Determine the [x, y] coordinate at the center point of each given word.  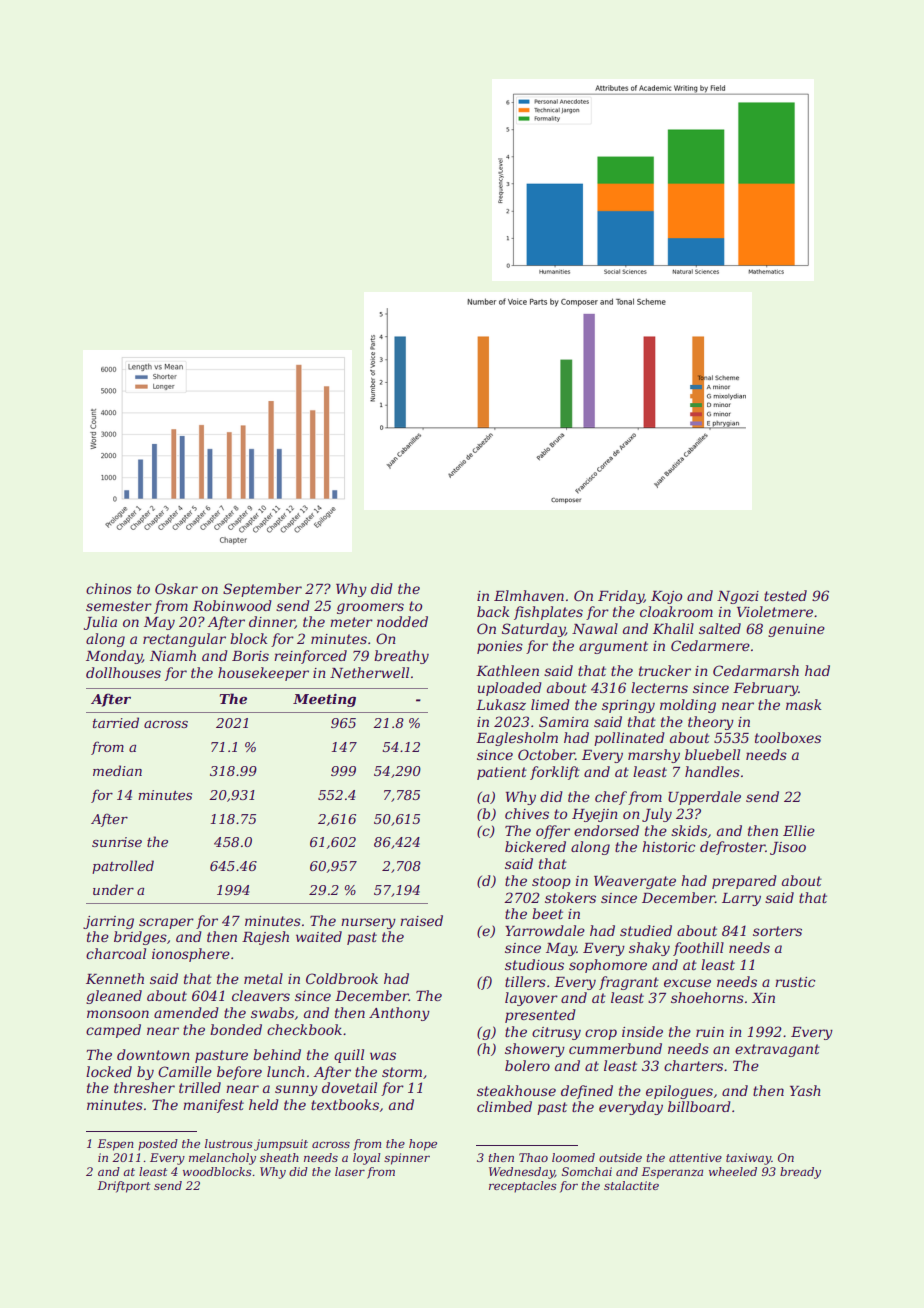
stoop [551, 882]
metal [263, 978]
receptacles [523, 1187]
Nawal [595, 628]
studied [646, 930]
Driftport [123, 1187]
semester [119, 606]
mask [804, 704]
